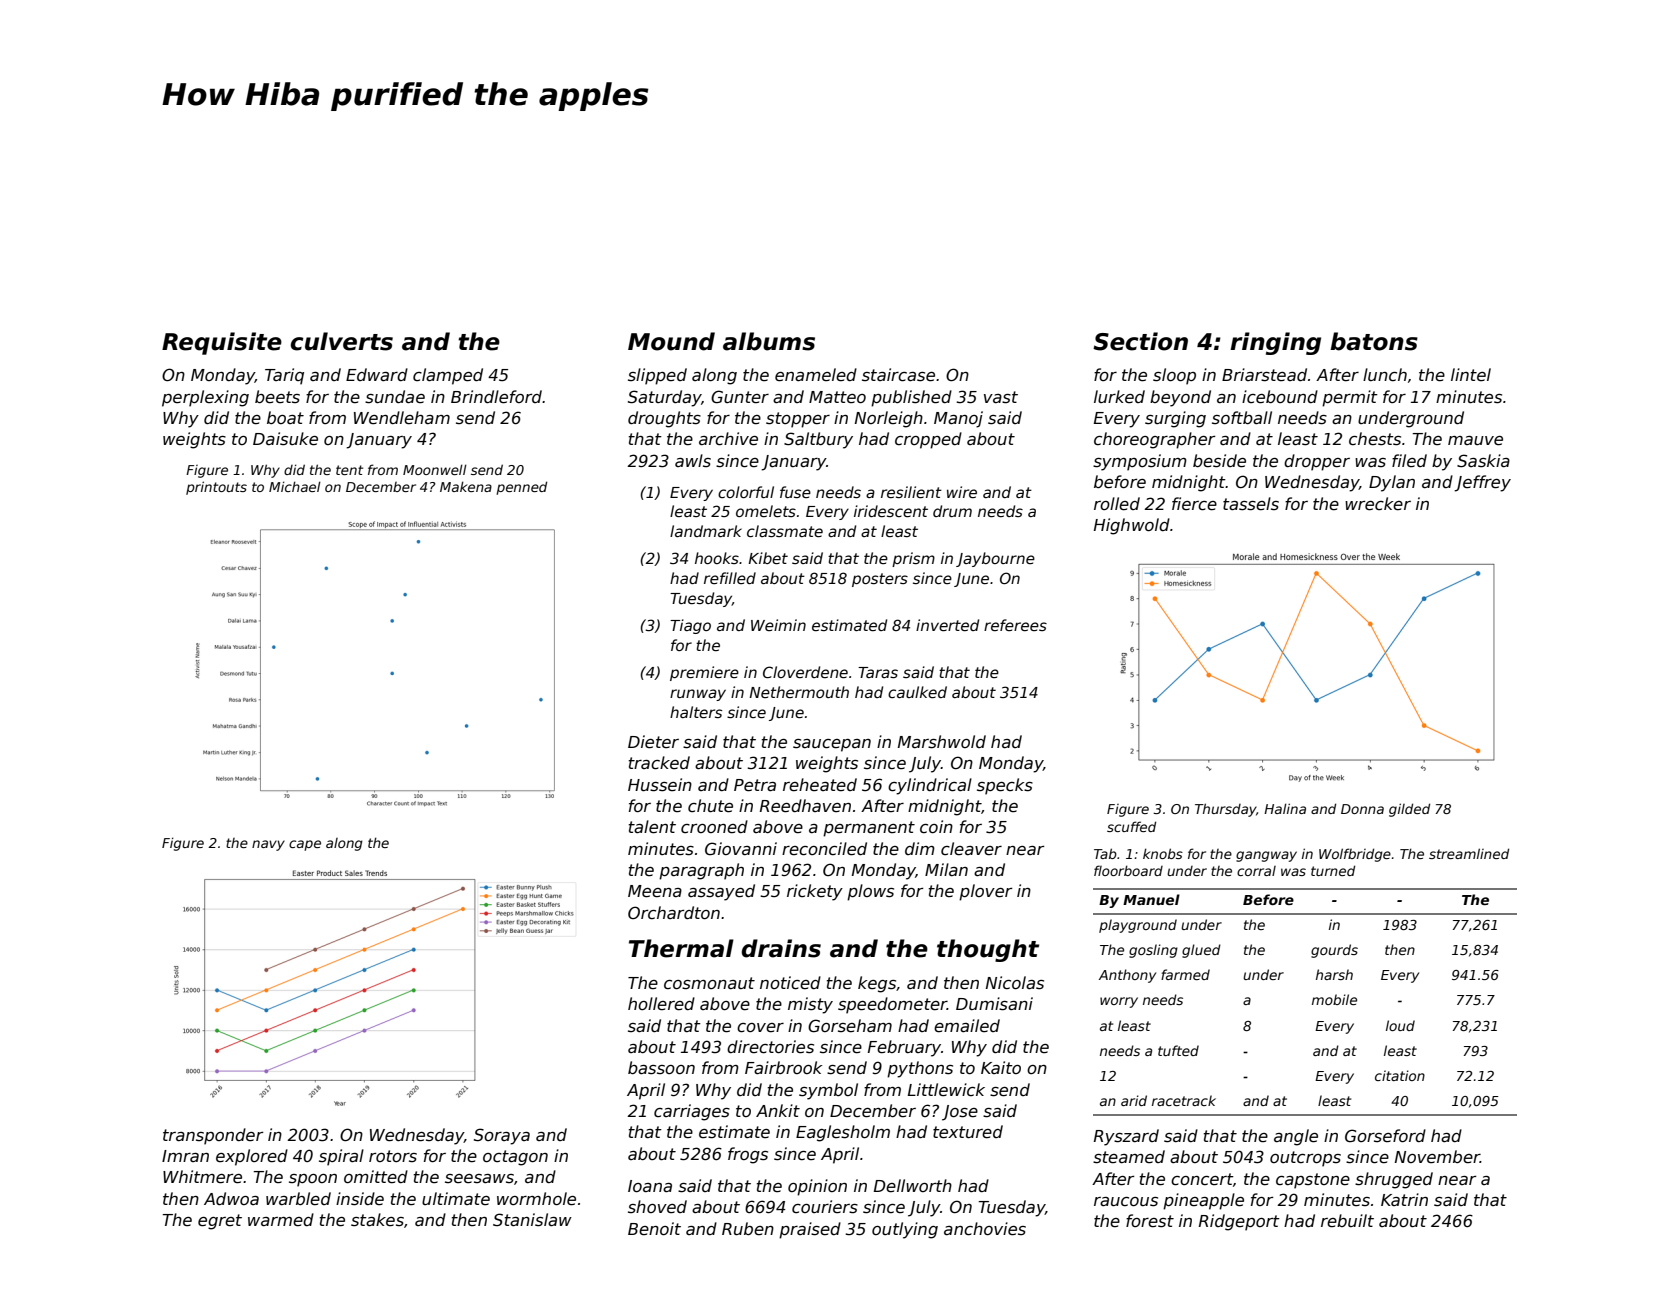  Describe the element at coordinates (917, 692) in the screenshot. I see `caulked` at that location.
